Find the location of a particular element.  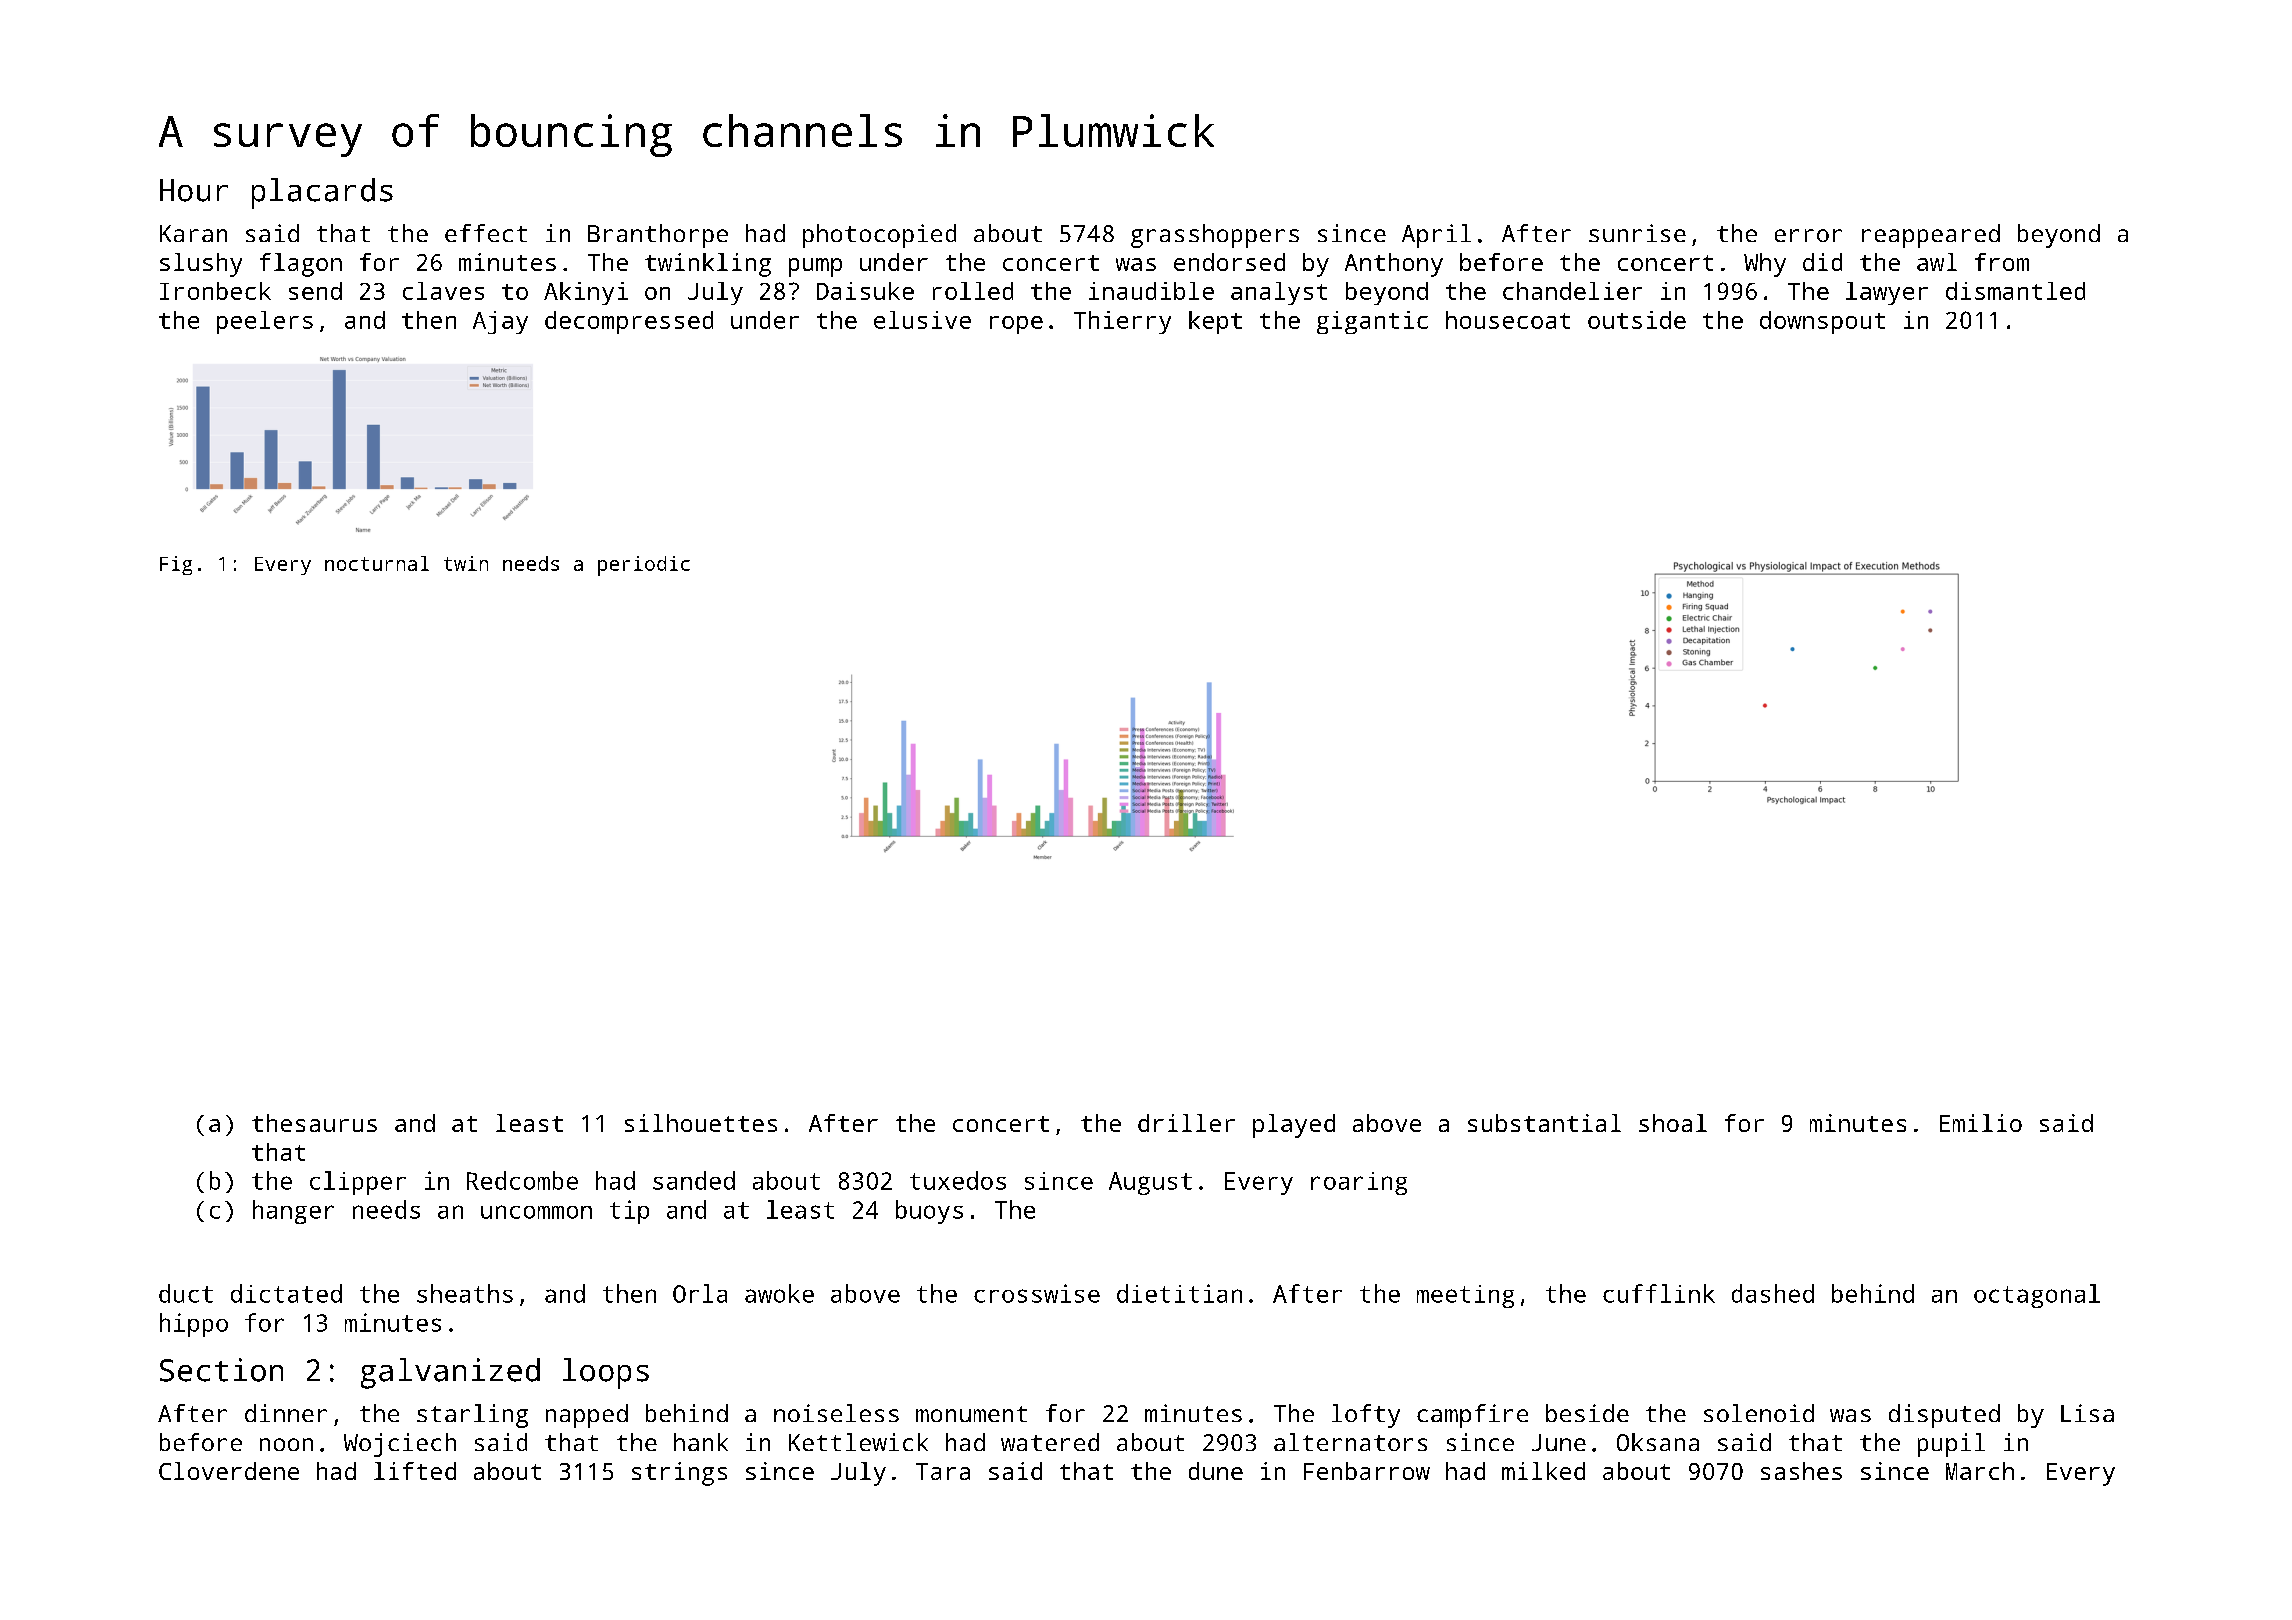

starling is located at coordinates (472, 1416).
